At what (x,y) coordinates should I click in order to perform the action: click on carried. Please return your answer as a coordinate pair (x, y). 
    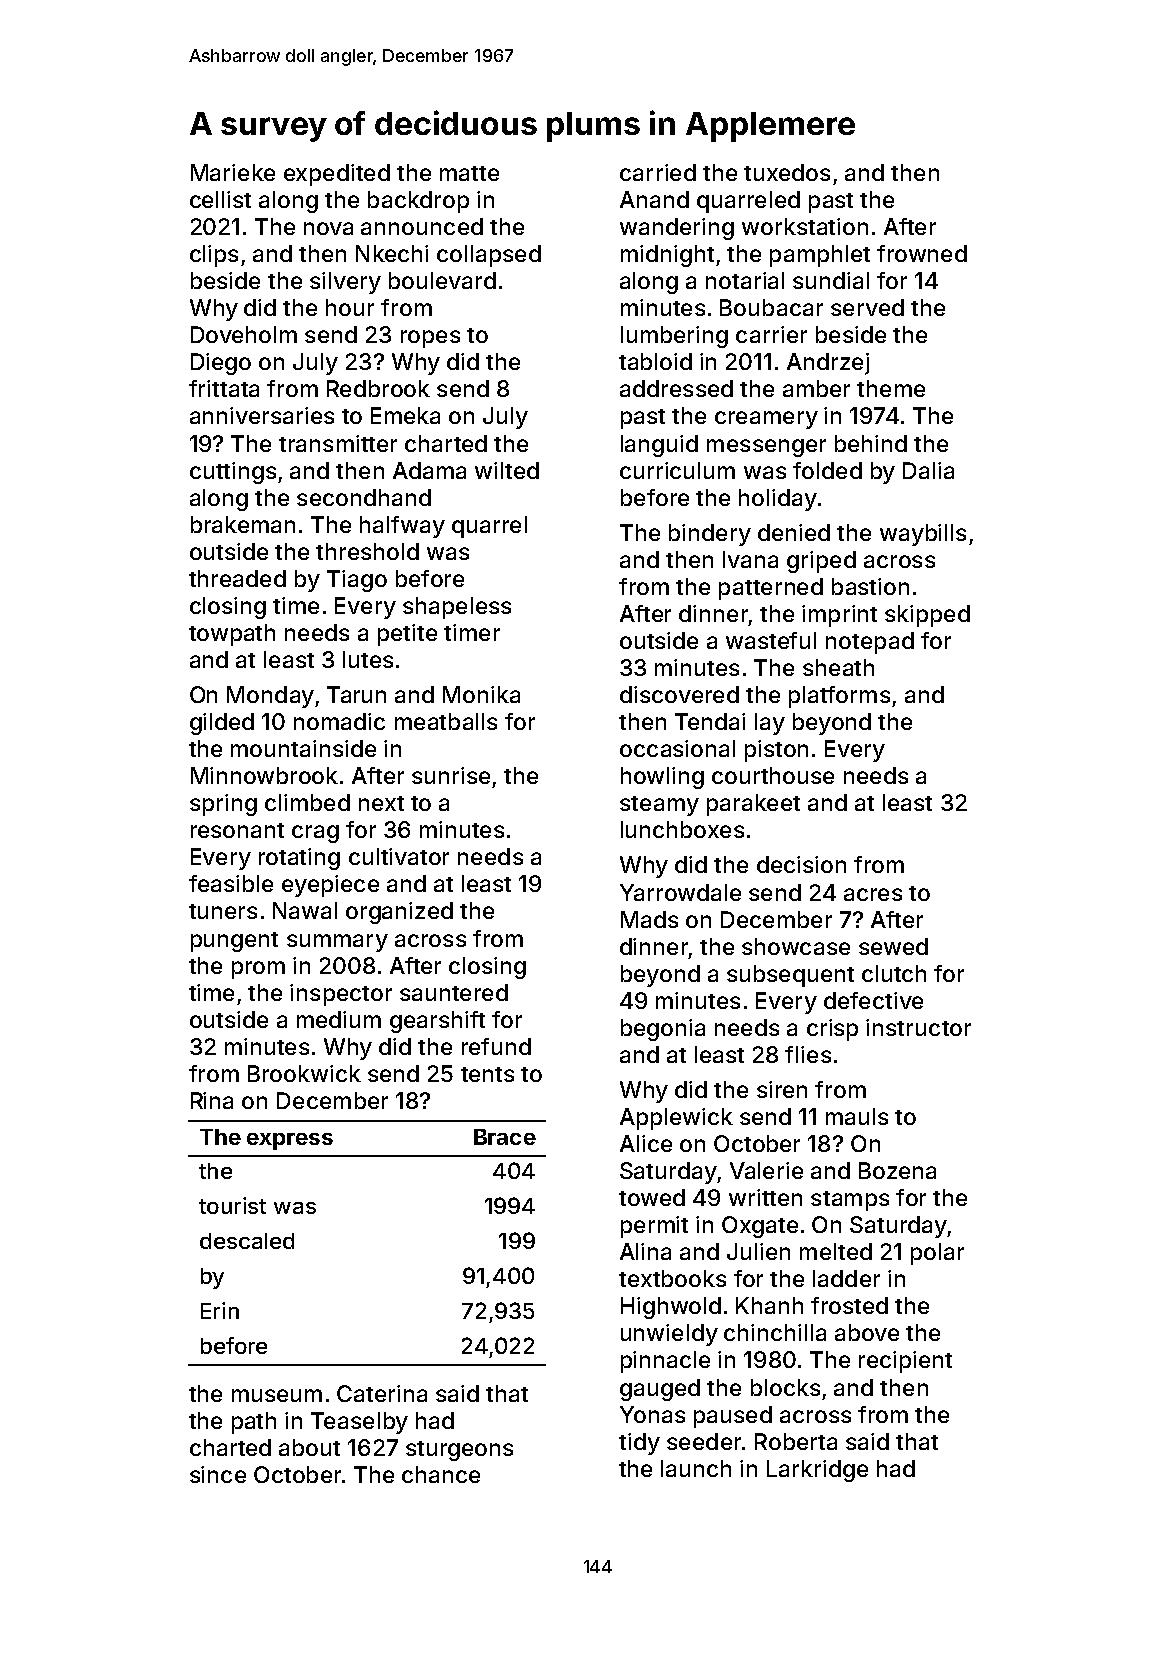
    Looking at the image, I should click on (658, 172).
